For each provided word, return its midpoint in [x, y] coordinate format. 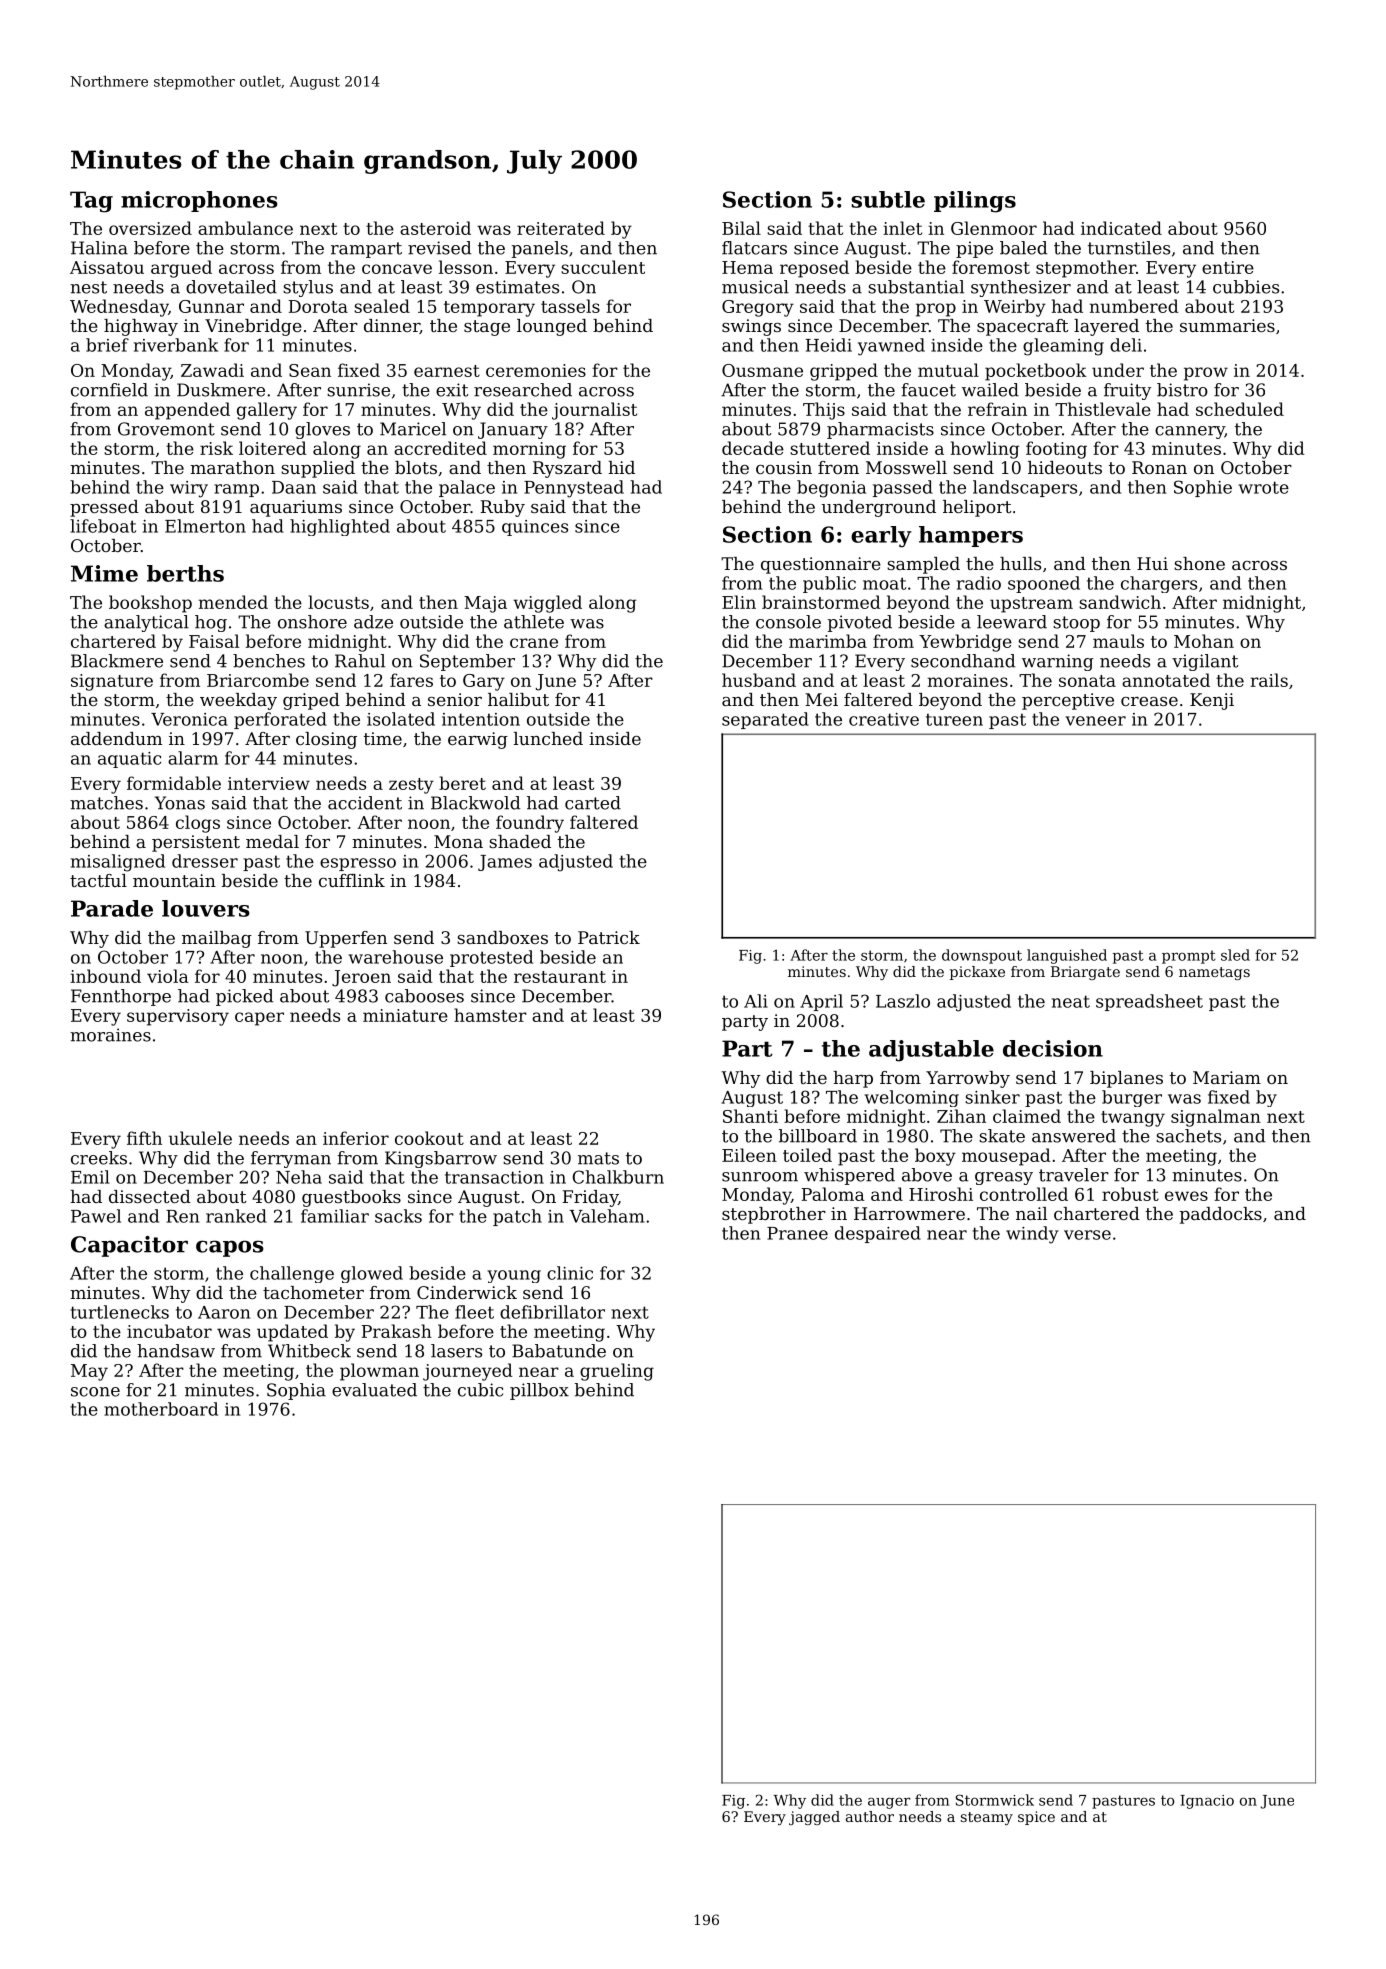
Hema [747, 267]
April [821, 1002]
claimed [1027, 1116]
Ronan [1159, 467]
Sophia [296, 1391]
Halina [99, 248]
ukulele [200, 1138]
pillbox [539, 1391]
